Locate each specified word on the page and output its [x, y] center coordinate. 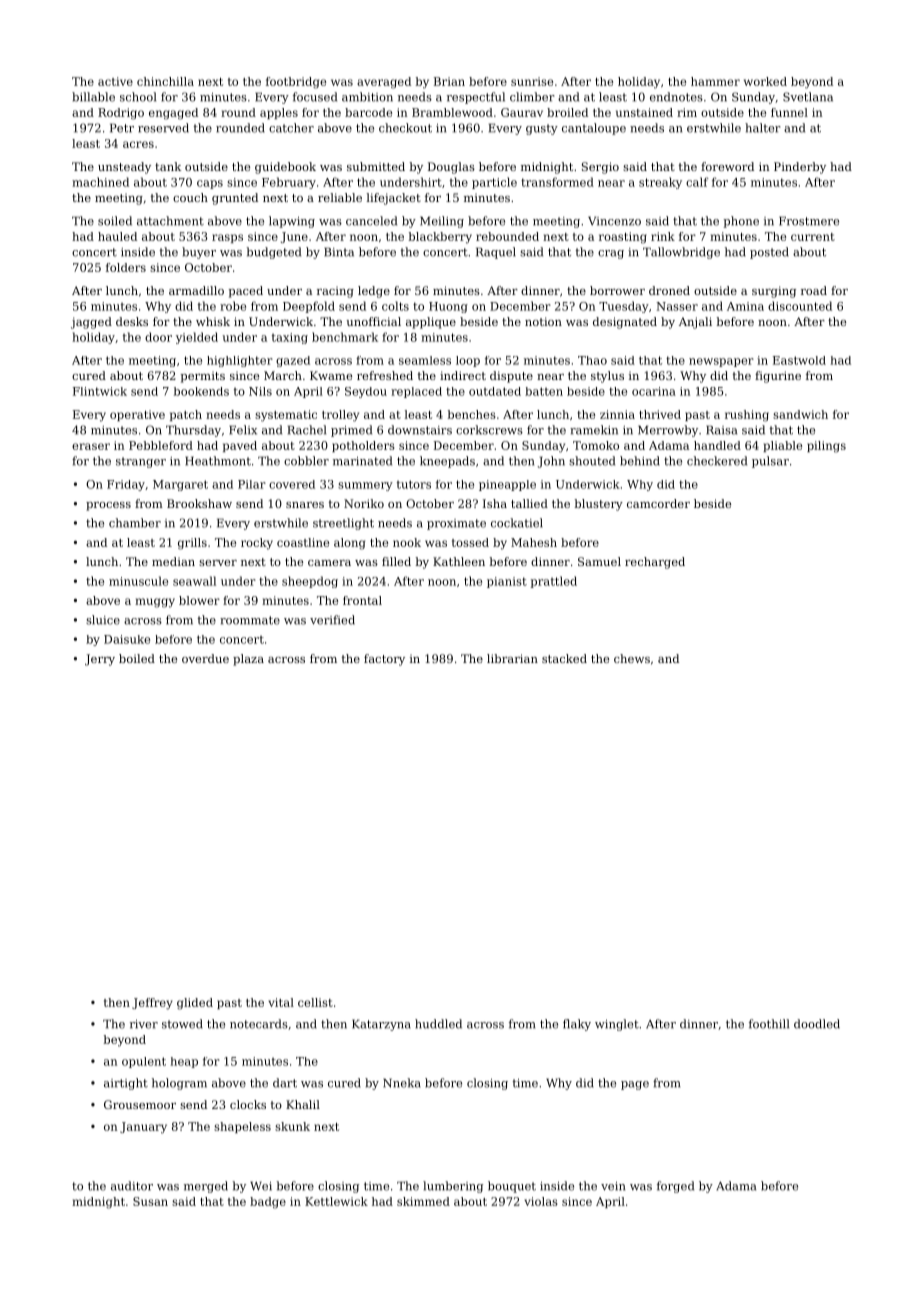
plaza [248, 660]
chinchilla [165, 81]
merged [206, 1187]
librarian [512, 658]
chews [632, 658]
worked [765, 81]
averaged [384, 83]
